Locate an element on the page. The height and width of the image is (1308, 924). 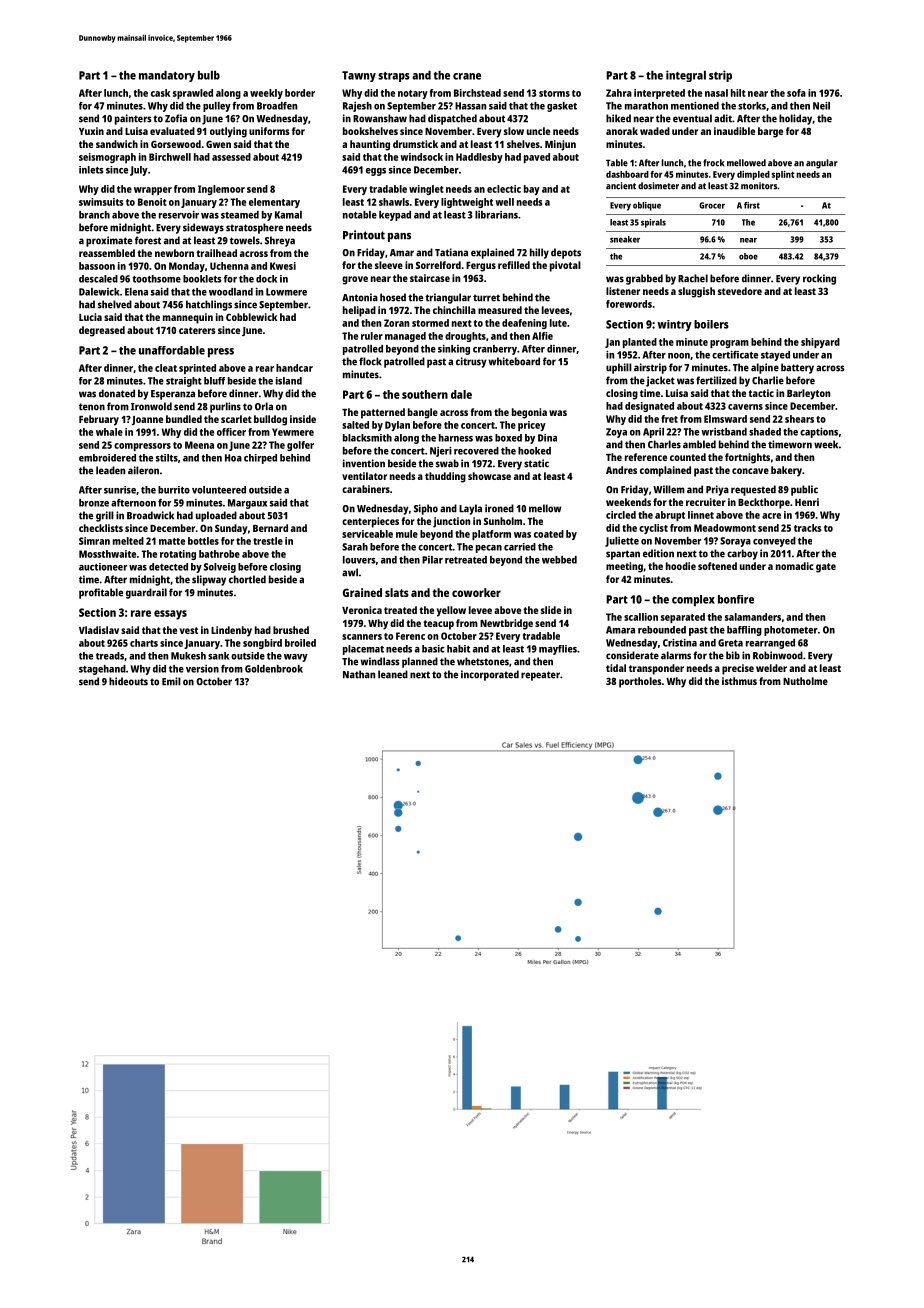
bulldog is located at coordinates (270, 420).
